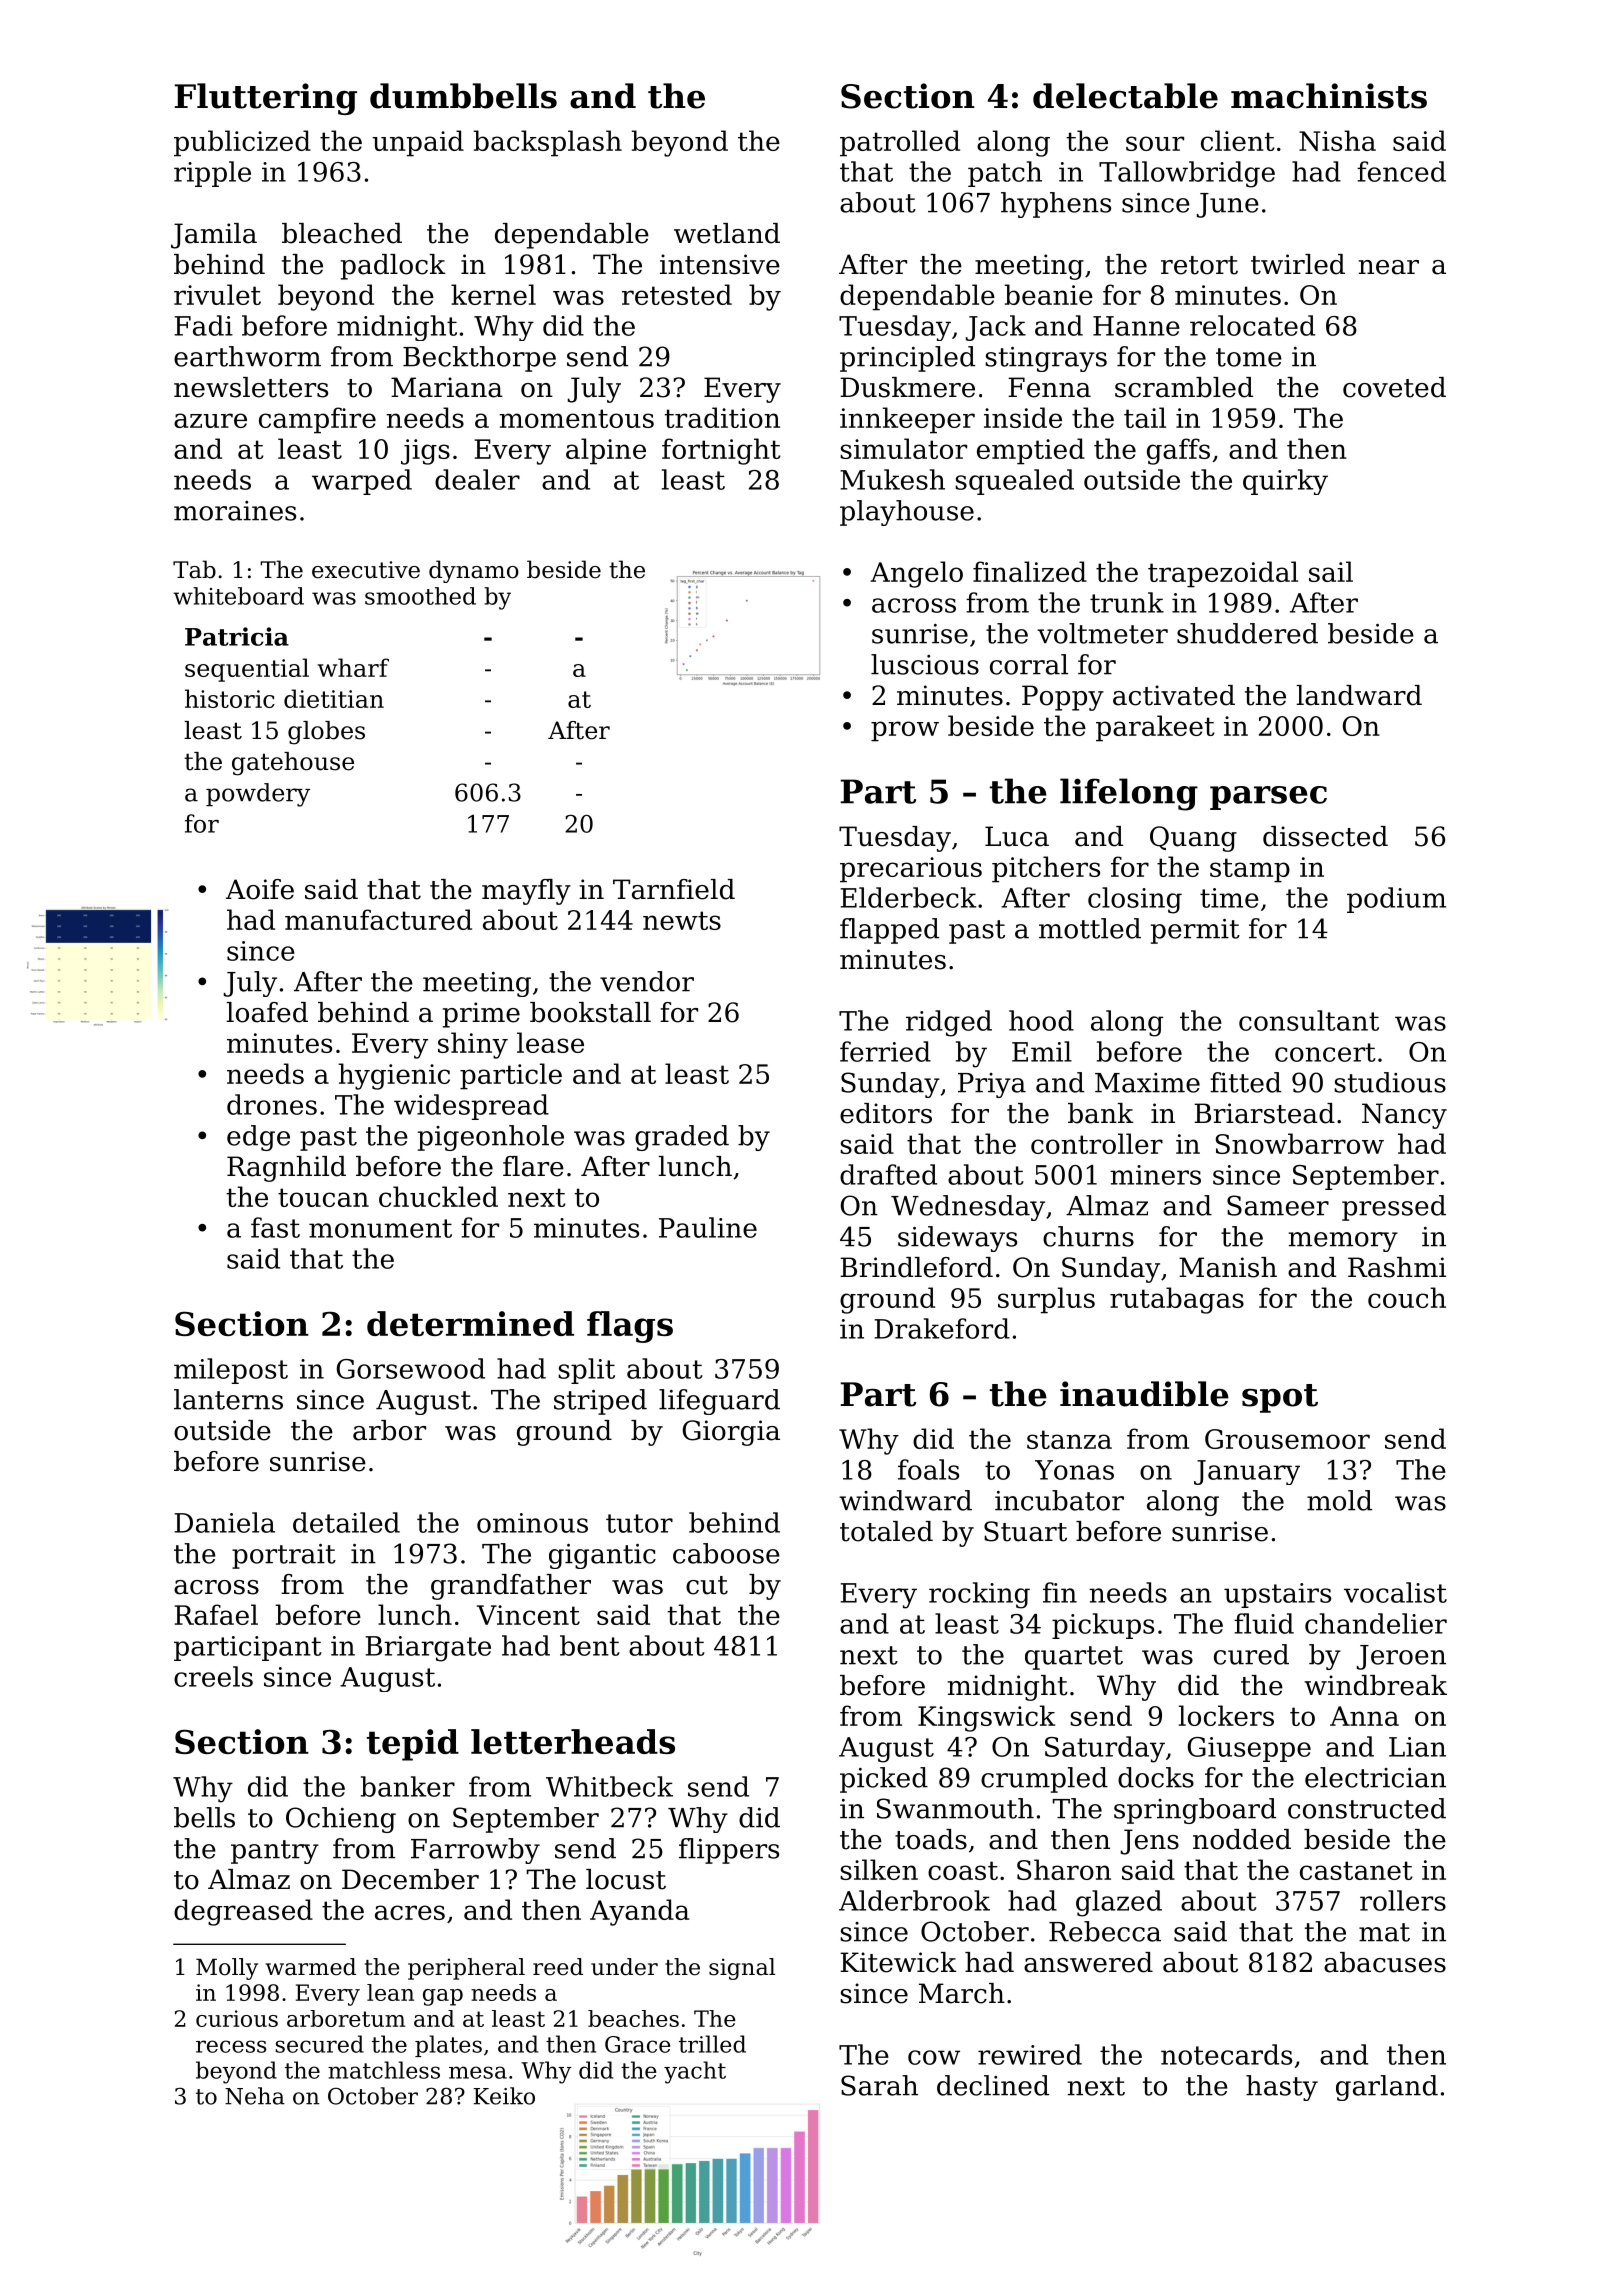 This page has height=2292, width=1620. What do you see at coordinates (548, 143) in the page?
I see `backsplash` at bounding box center [548, 143].
